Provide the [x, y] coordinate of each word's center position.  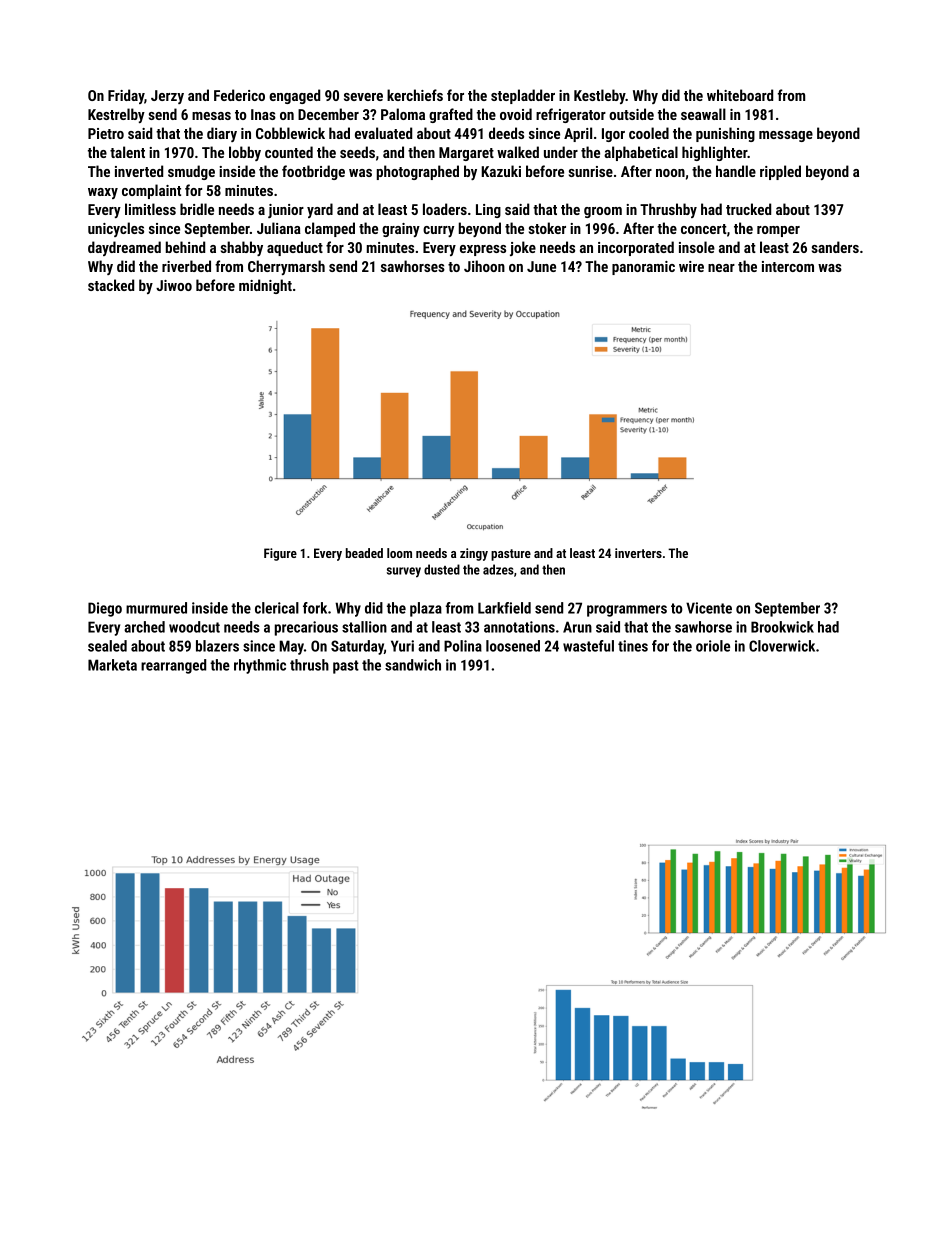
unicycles [116, 229]
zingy [474, 554]
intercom [788, 266]
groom [603, 212]
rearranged [173, 666]
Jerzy [167, 97]
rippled [780, 172]
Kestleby [600, 96]
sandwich [413, 665]
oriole [713, 646]
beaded [364, 553]
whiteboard [740, 95]
